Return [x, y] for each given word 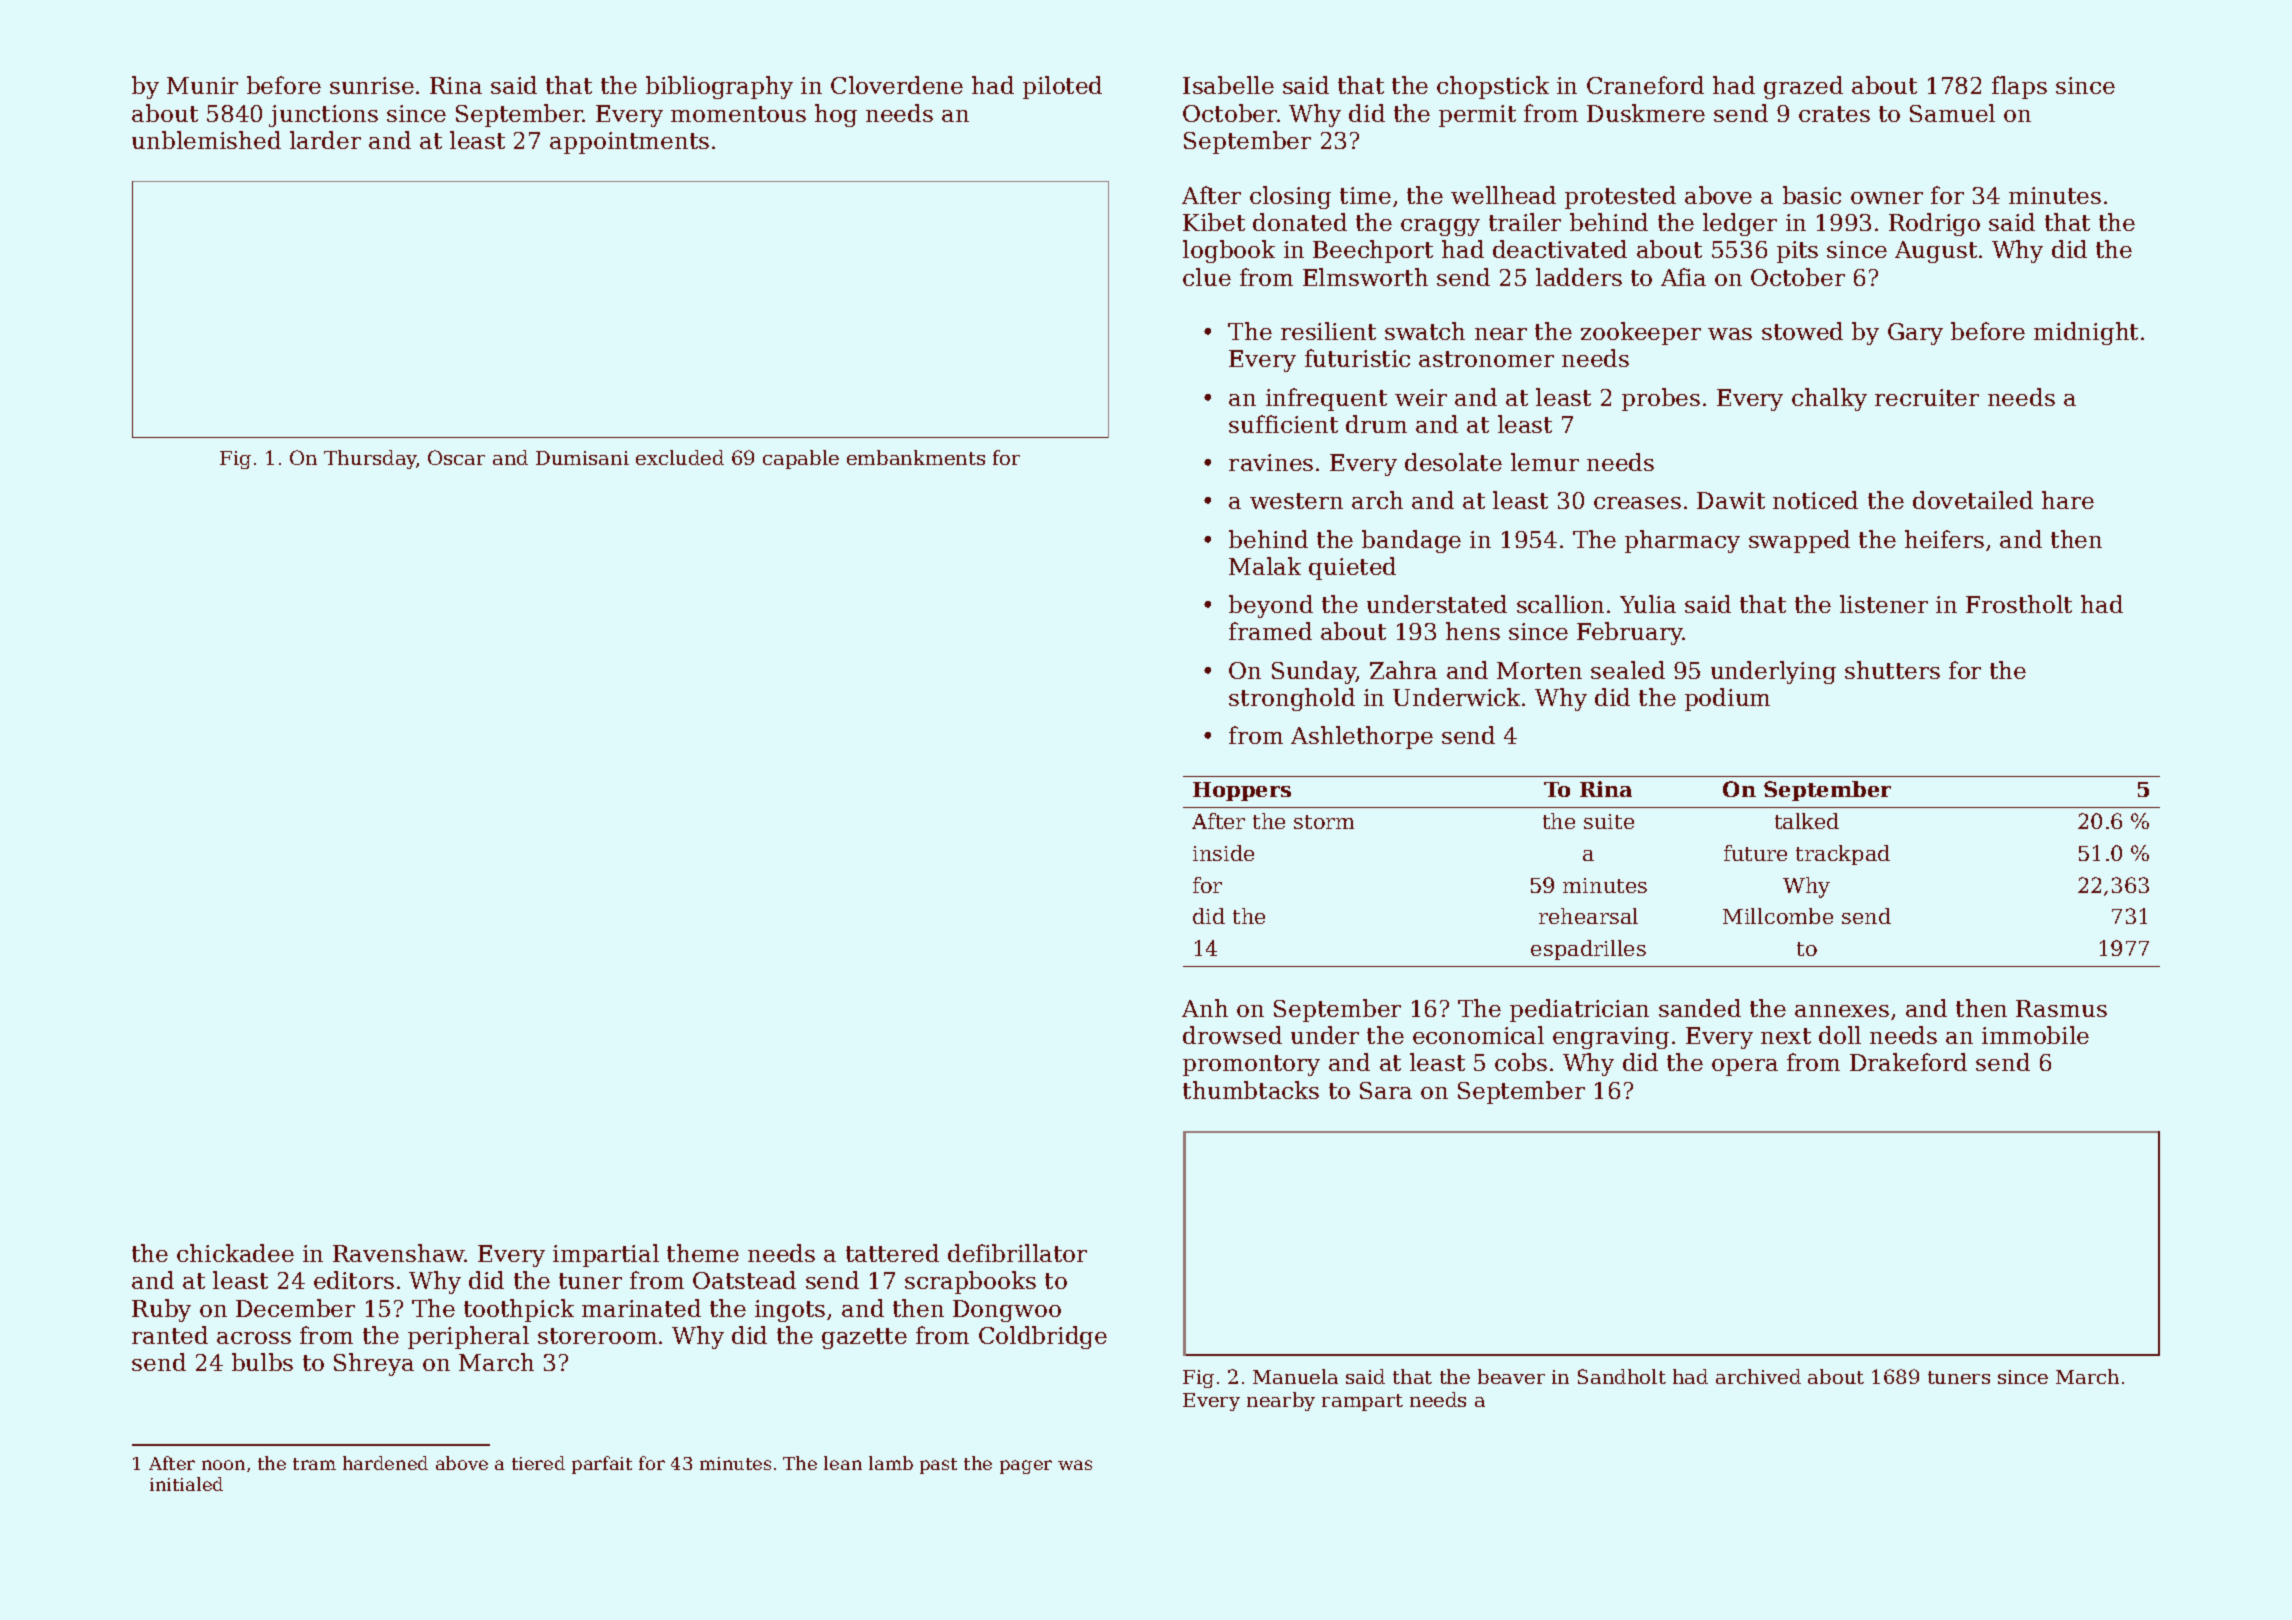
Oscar [456, 457]
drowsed [1232, 1035]
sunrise [372, 85]
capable [801, 459]
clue [1207, 277]
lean [843, 1463]
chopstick [1493, 87]
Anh [1205, 1008]
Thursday [370, 459]
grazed [1803, 87]
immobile [2035, 1035]
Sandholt [1622, 1376]
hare [2068, 500]
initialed [186, 1484]
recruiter [1927, 397]
